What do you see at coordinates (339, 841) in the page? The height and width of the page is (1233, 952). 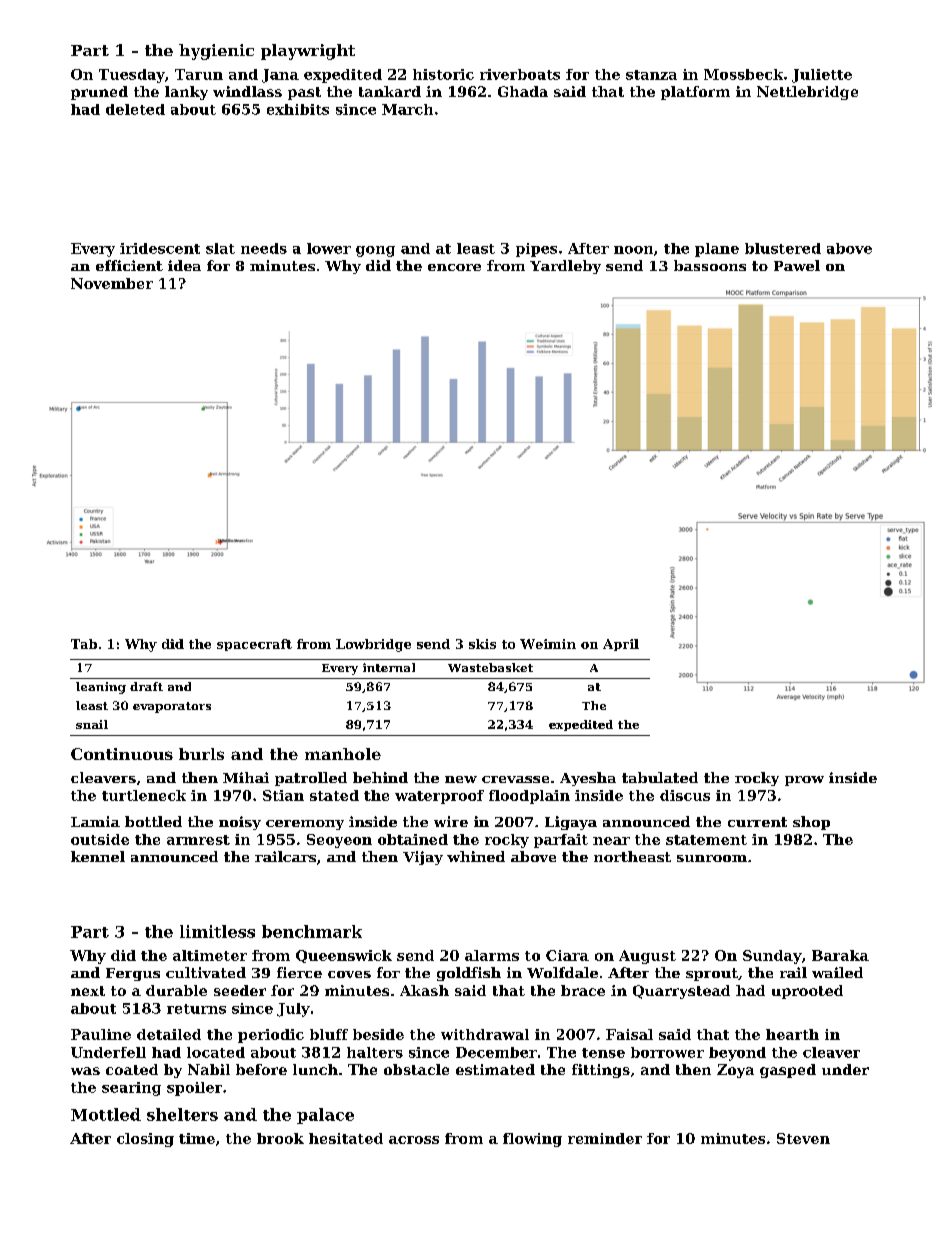 I see `Seoyeon` at bounding box center [339, 841].
